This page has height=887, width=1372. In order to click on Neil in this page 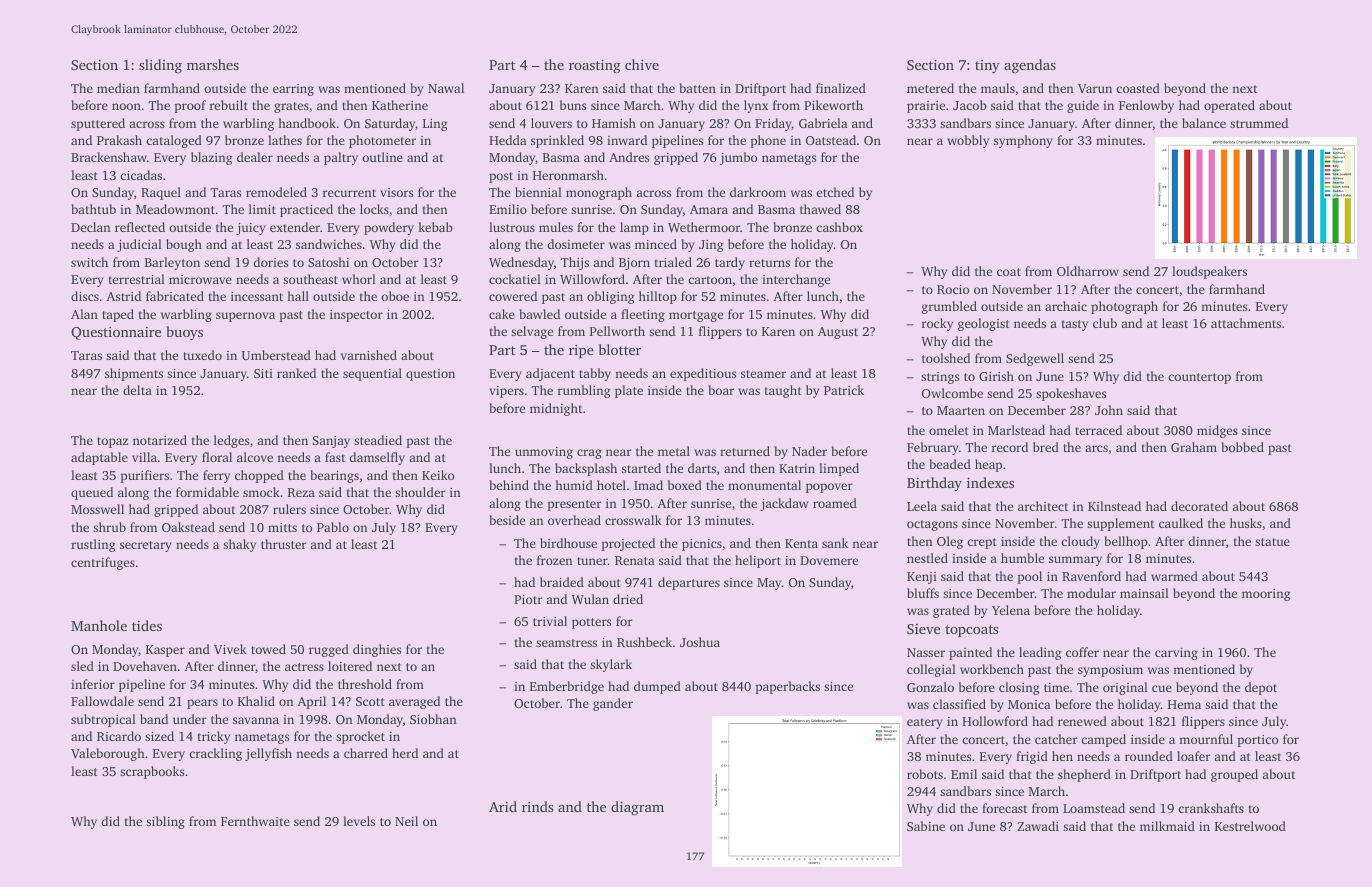, I will do `click(406, 821)`.
